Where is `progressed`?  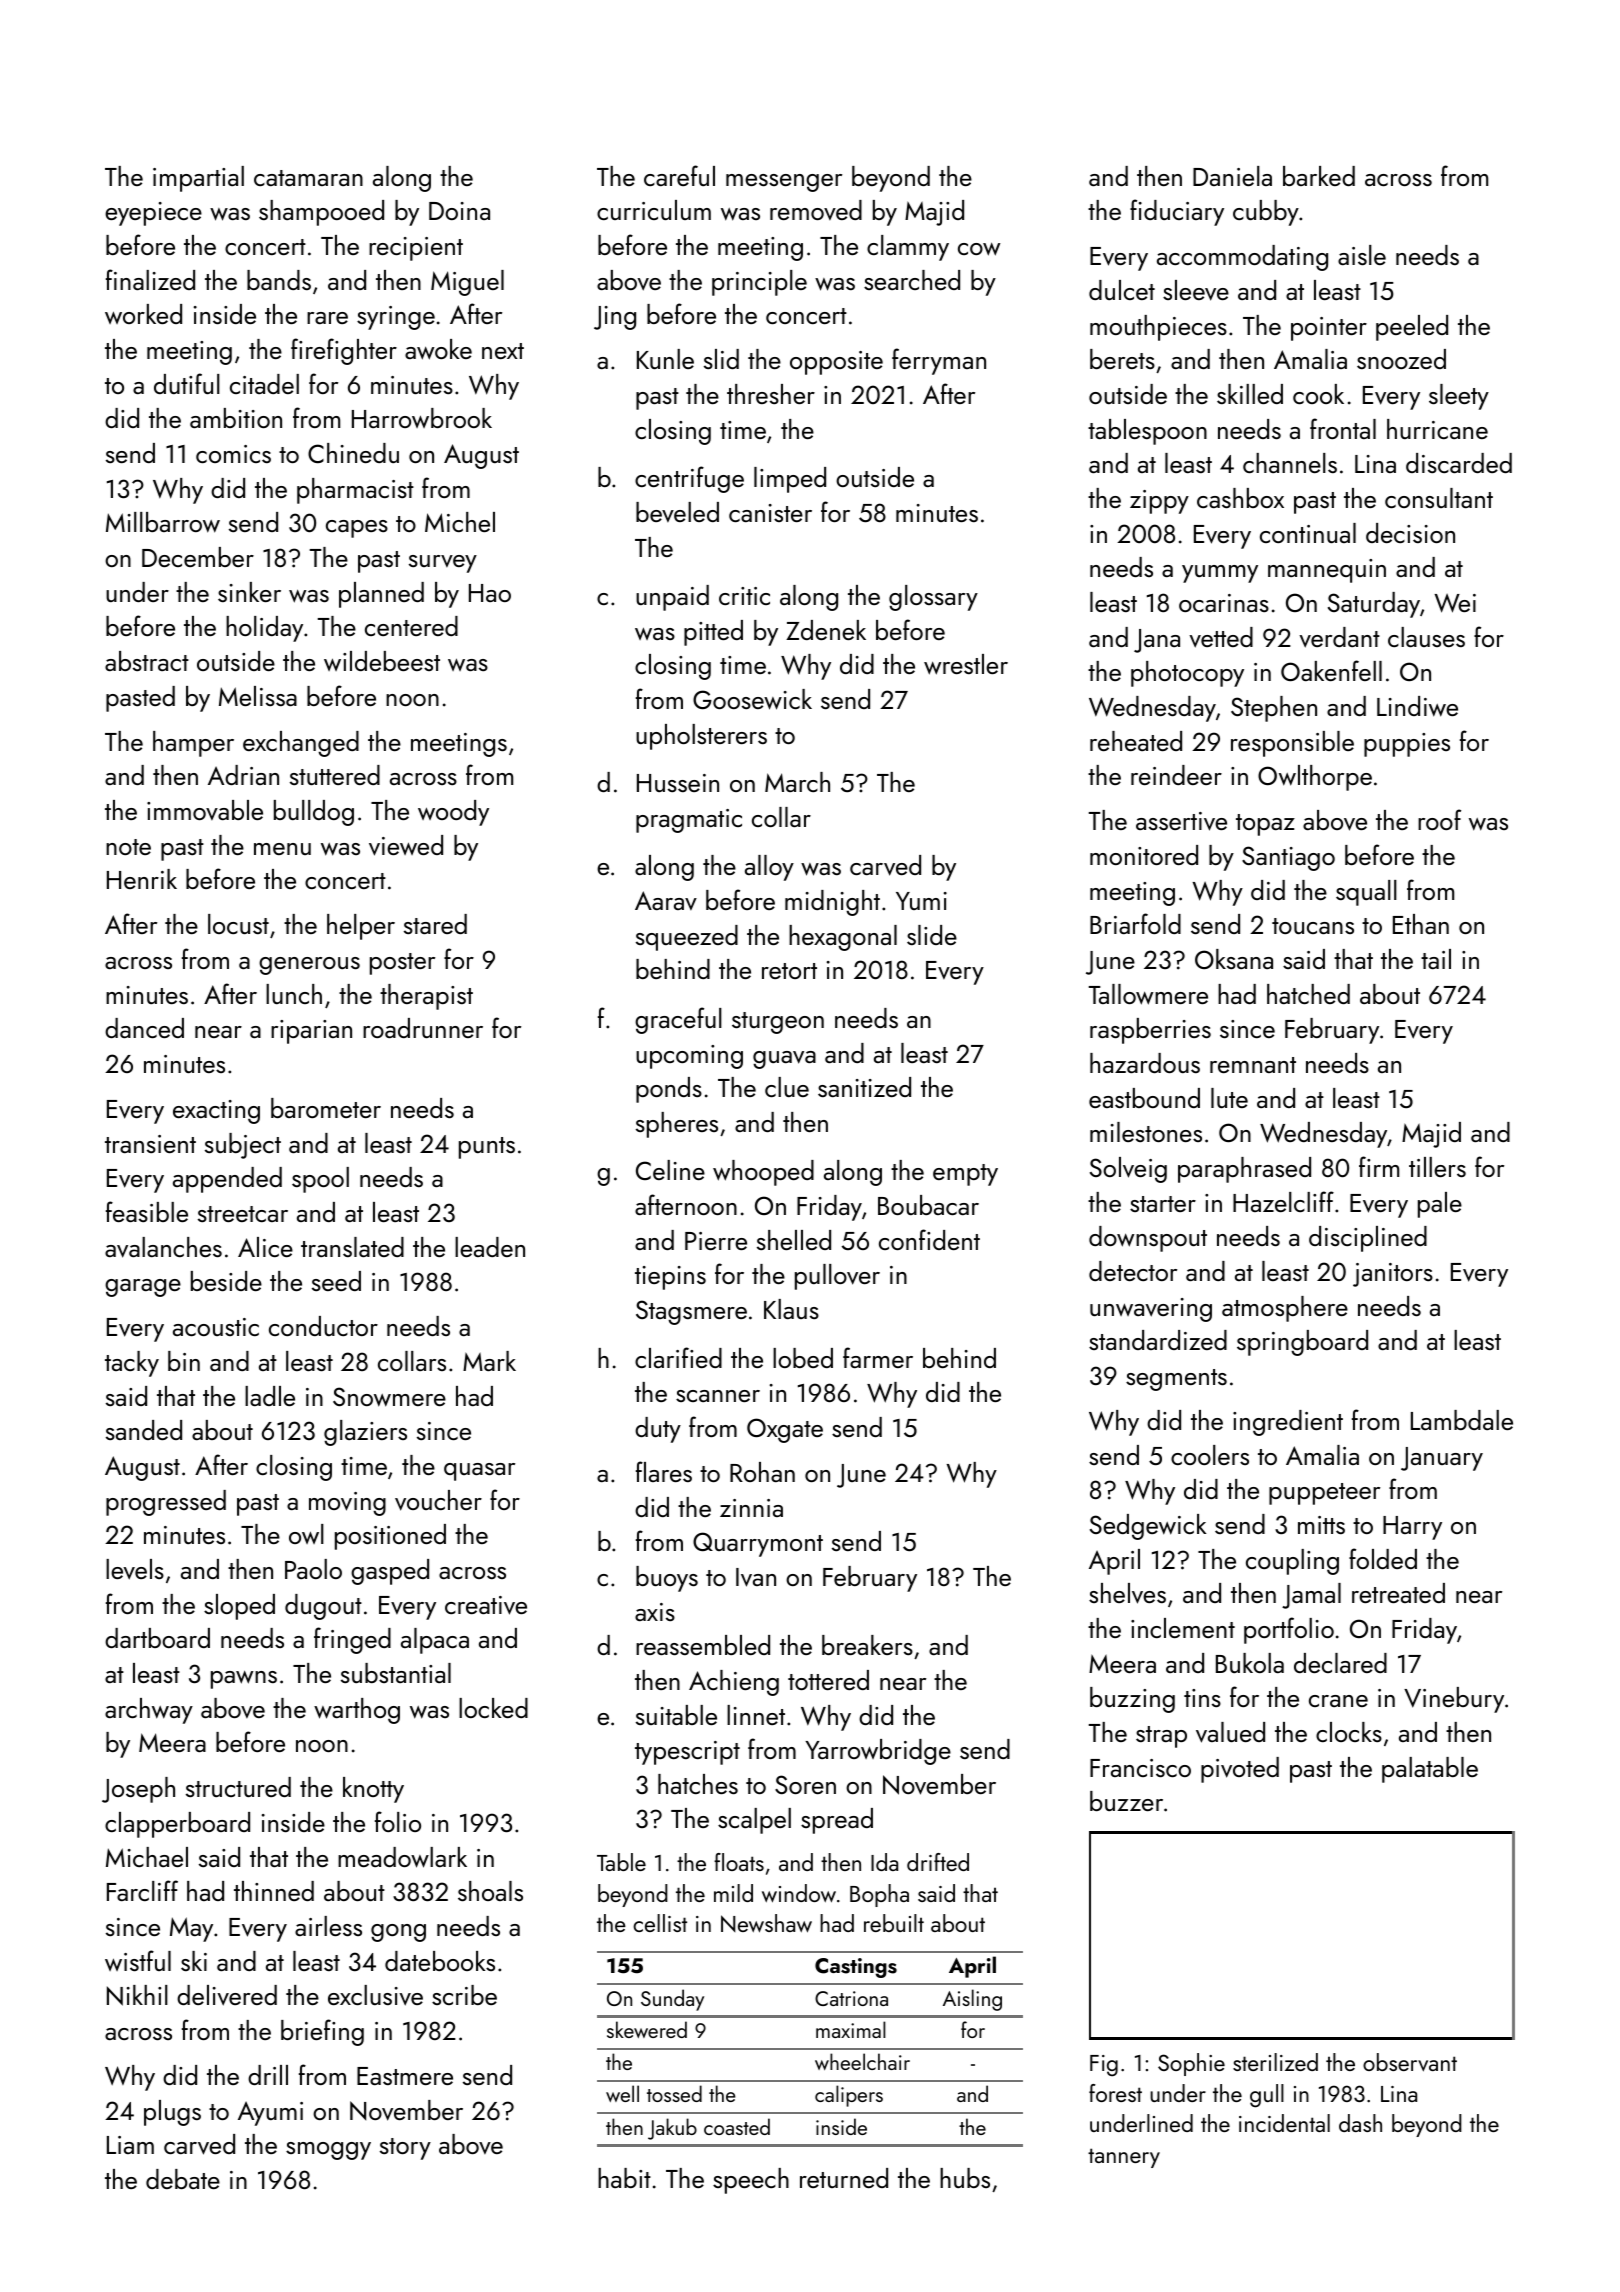
progressed is located at coordinates (166, 1503).
